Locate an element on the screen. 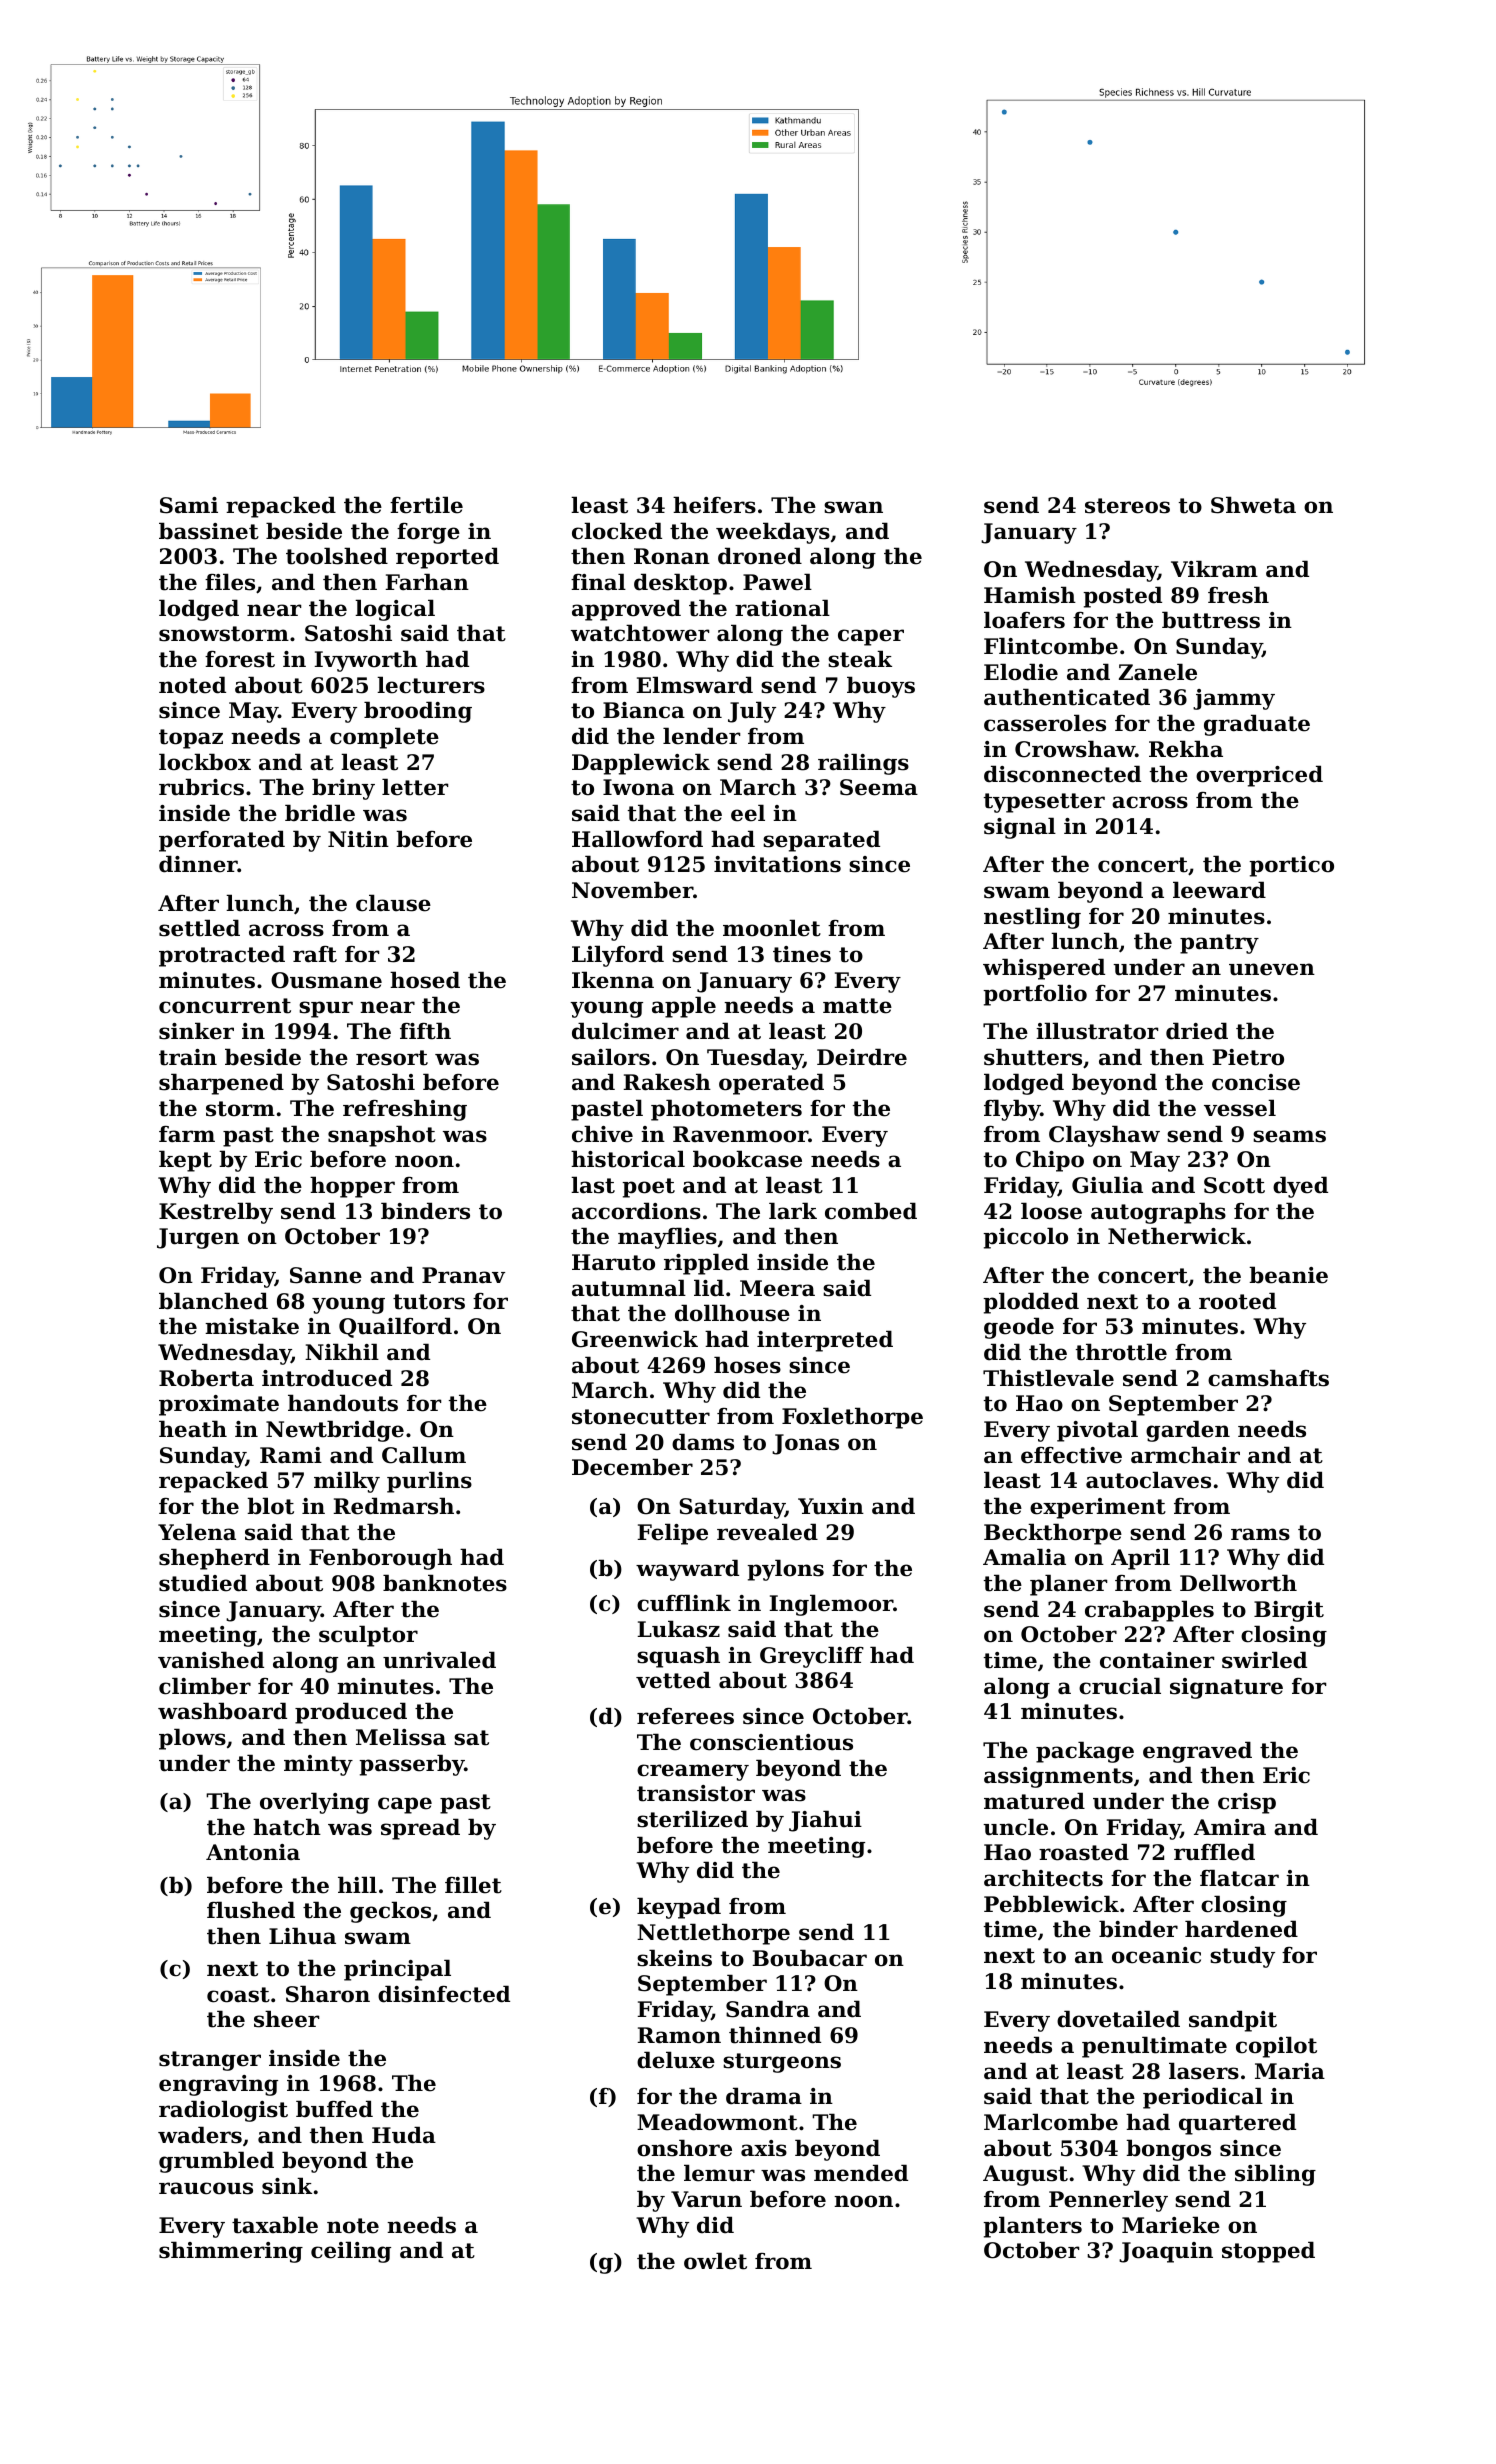  Chipo is located at coordinates (1050, 1161).
